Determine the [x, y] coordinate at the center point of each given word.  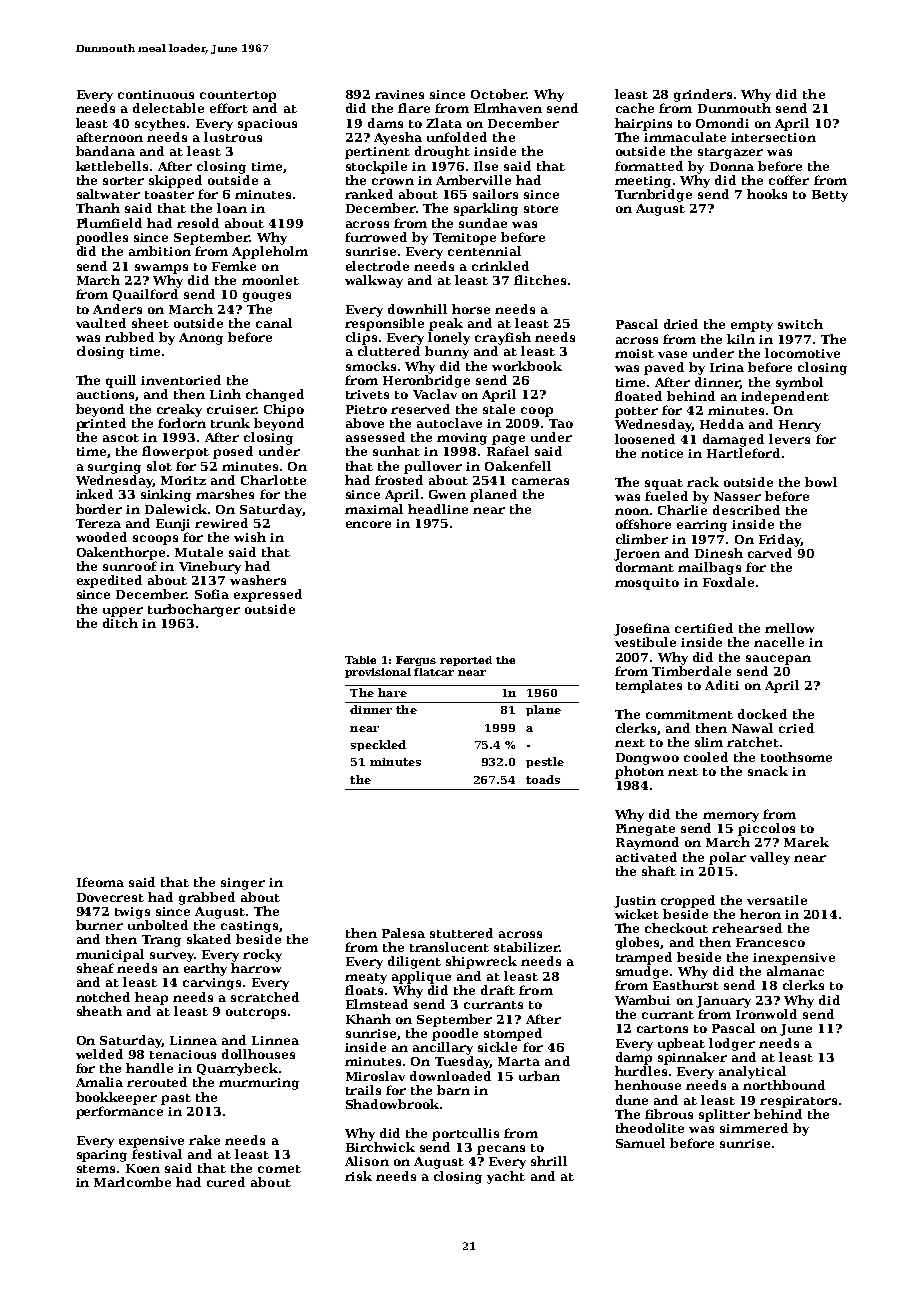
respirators [798, 1102]
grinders [703, 95]
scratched [265, 997]
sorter [123, 181]
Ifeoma [100, 882]
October [498, 94]
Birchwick [380, 1147]
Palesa [403, 933]
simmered [754, 1128]
